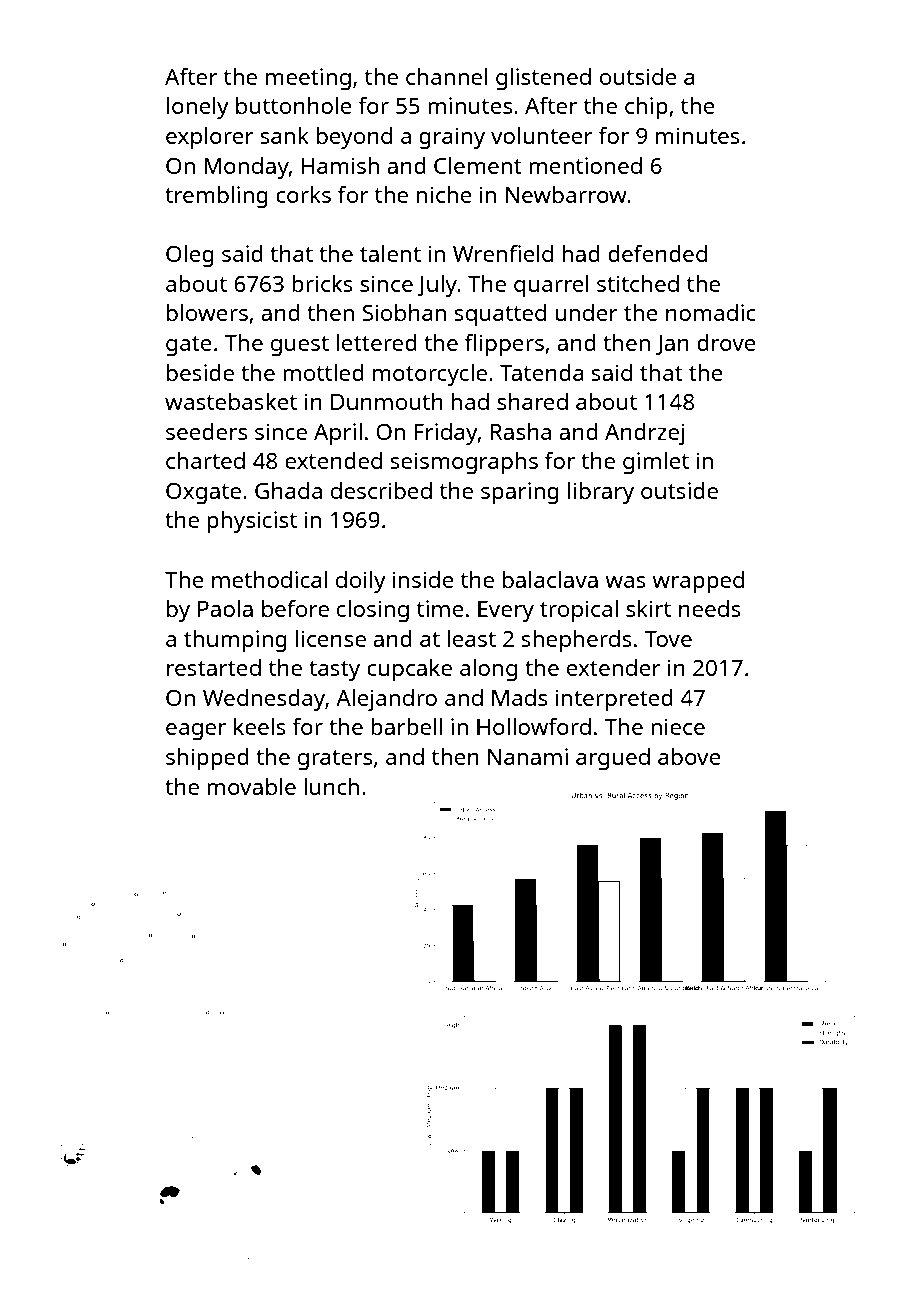  Describe the element at coordinates (550, 579) in the image. I see `balaclava` at that location.
